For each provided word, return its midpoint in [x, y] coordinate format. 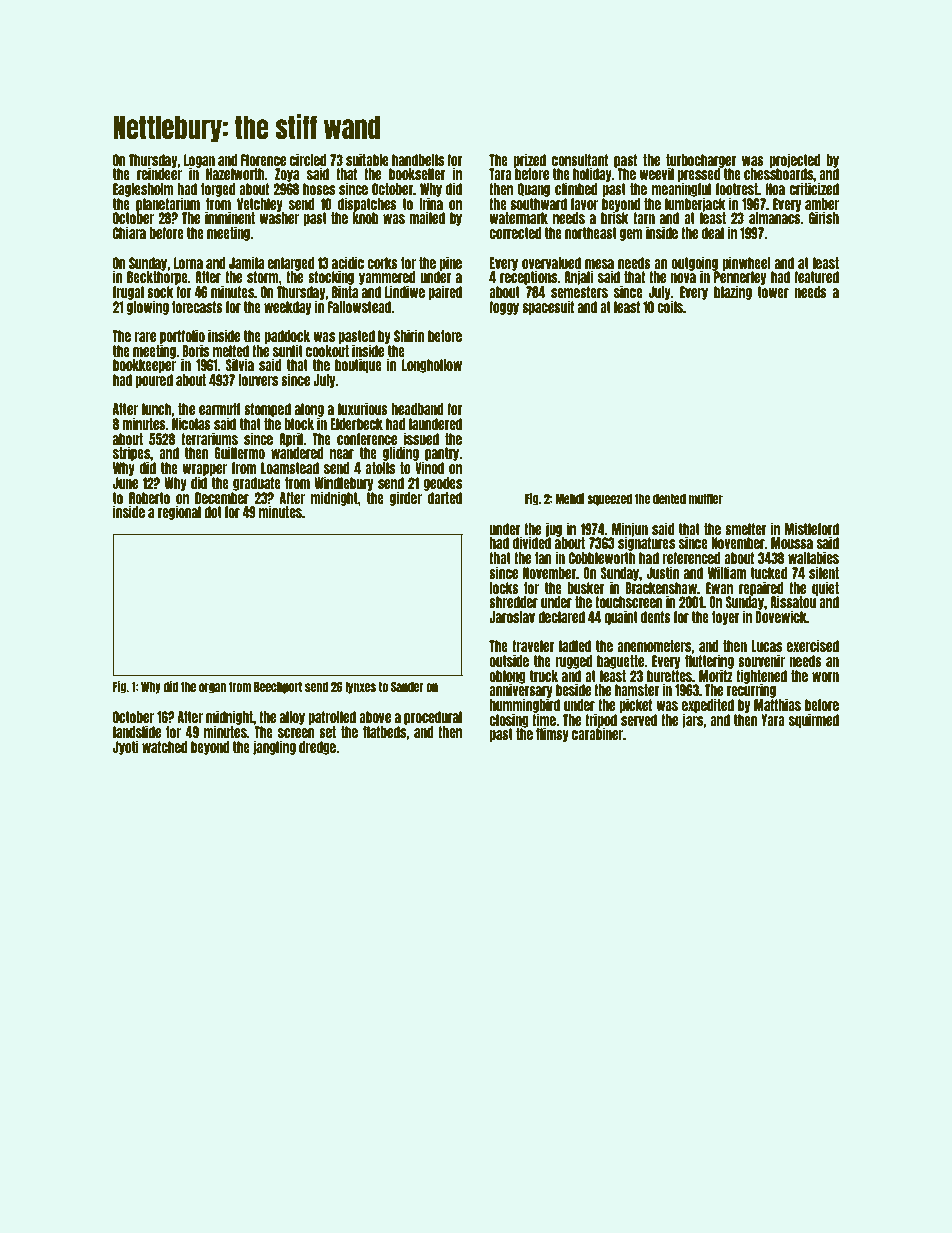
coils [670, 306]
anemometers [654, 646]
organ [212, 688]
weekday [287, 308]
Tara [500, 174]
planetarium [168, 204]
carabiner [597, 734]
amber [822, 204]
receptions [528, 278]
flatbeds [384, 732]
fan [543, 558]
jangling [274, 747]
